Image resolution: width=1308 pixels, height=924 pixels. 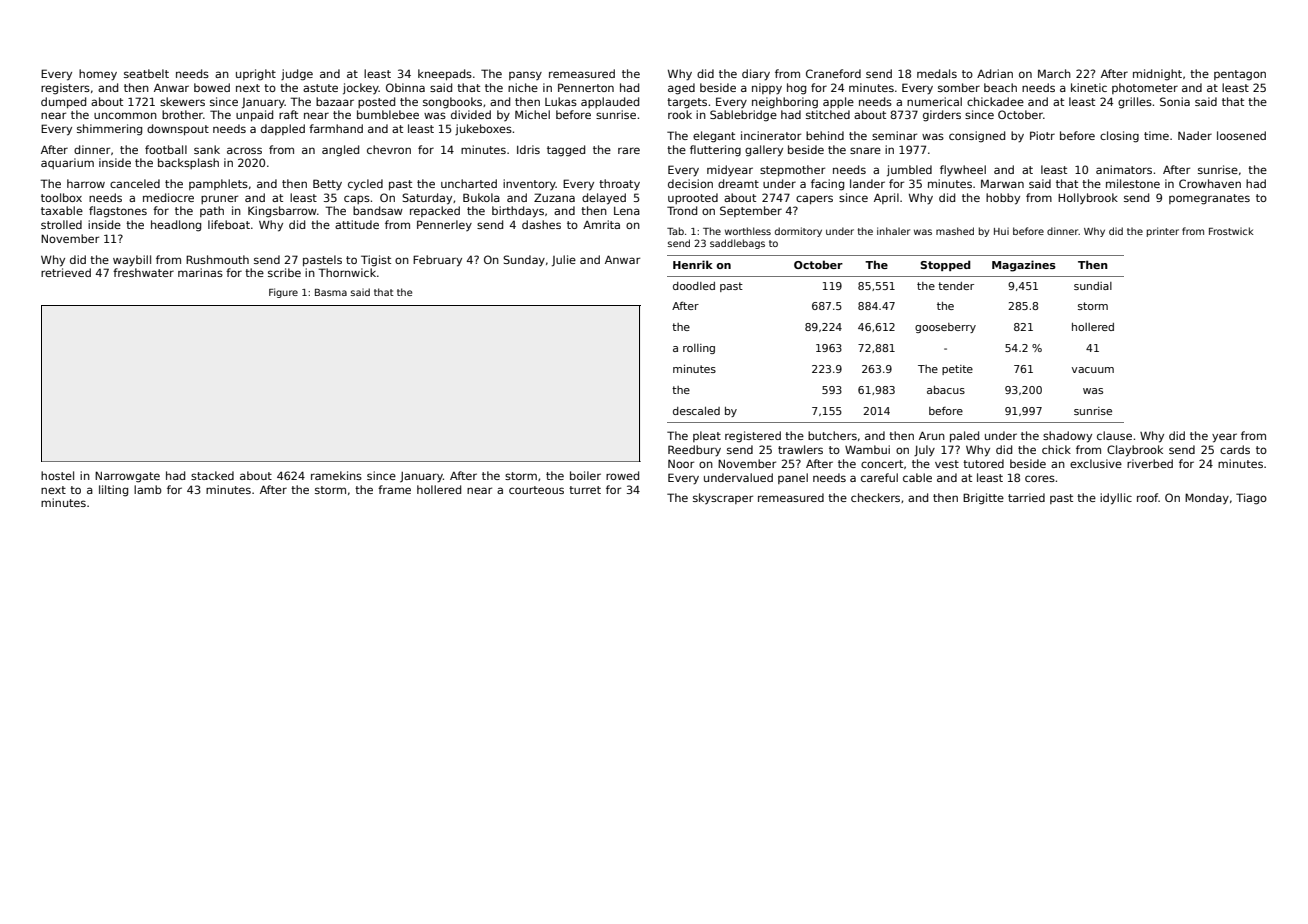 I want to click on Brigitte, so click(x=983, y=499).
